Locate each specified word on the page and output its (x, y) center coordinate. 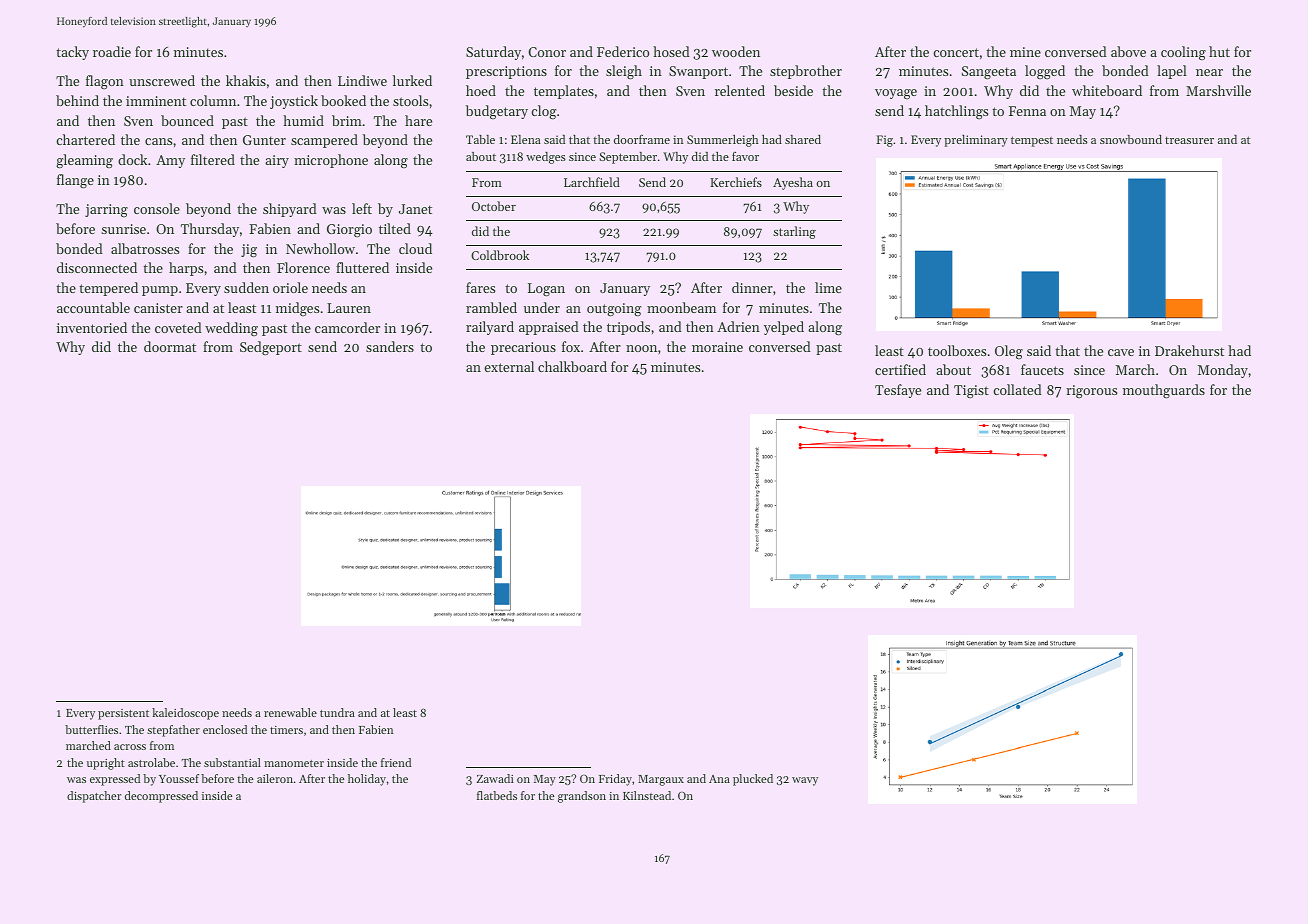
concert (956, 52)
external (509, 366)
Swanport (698, 72)
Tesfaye (898, 391)
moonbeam (681, 307)
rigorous (1091, 392)
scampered (324, 141)
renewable (290, 712)
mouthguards (1164, 391)
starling (794, 232)
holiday (367, 780)
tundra (337, 712)
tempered (108, 289)
